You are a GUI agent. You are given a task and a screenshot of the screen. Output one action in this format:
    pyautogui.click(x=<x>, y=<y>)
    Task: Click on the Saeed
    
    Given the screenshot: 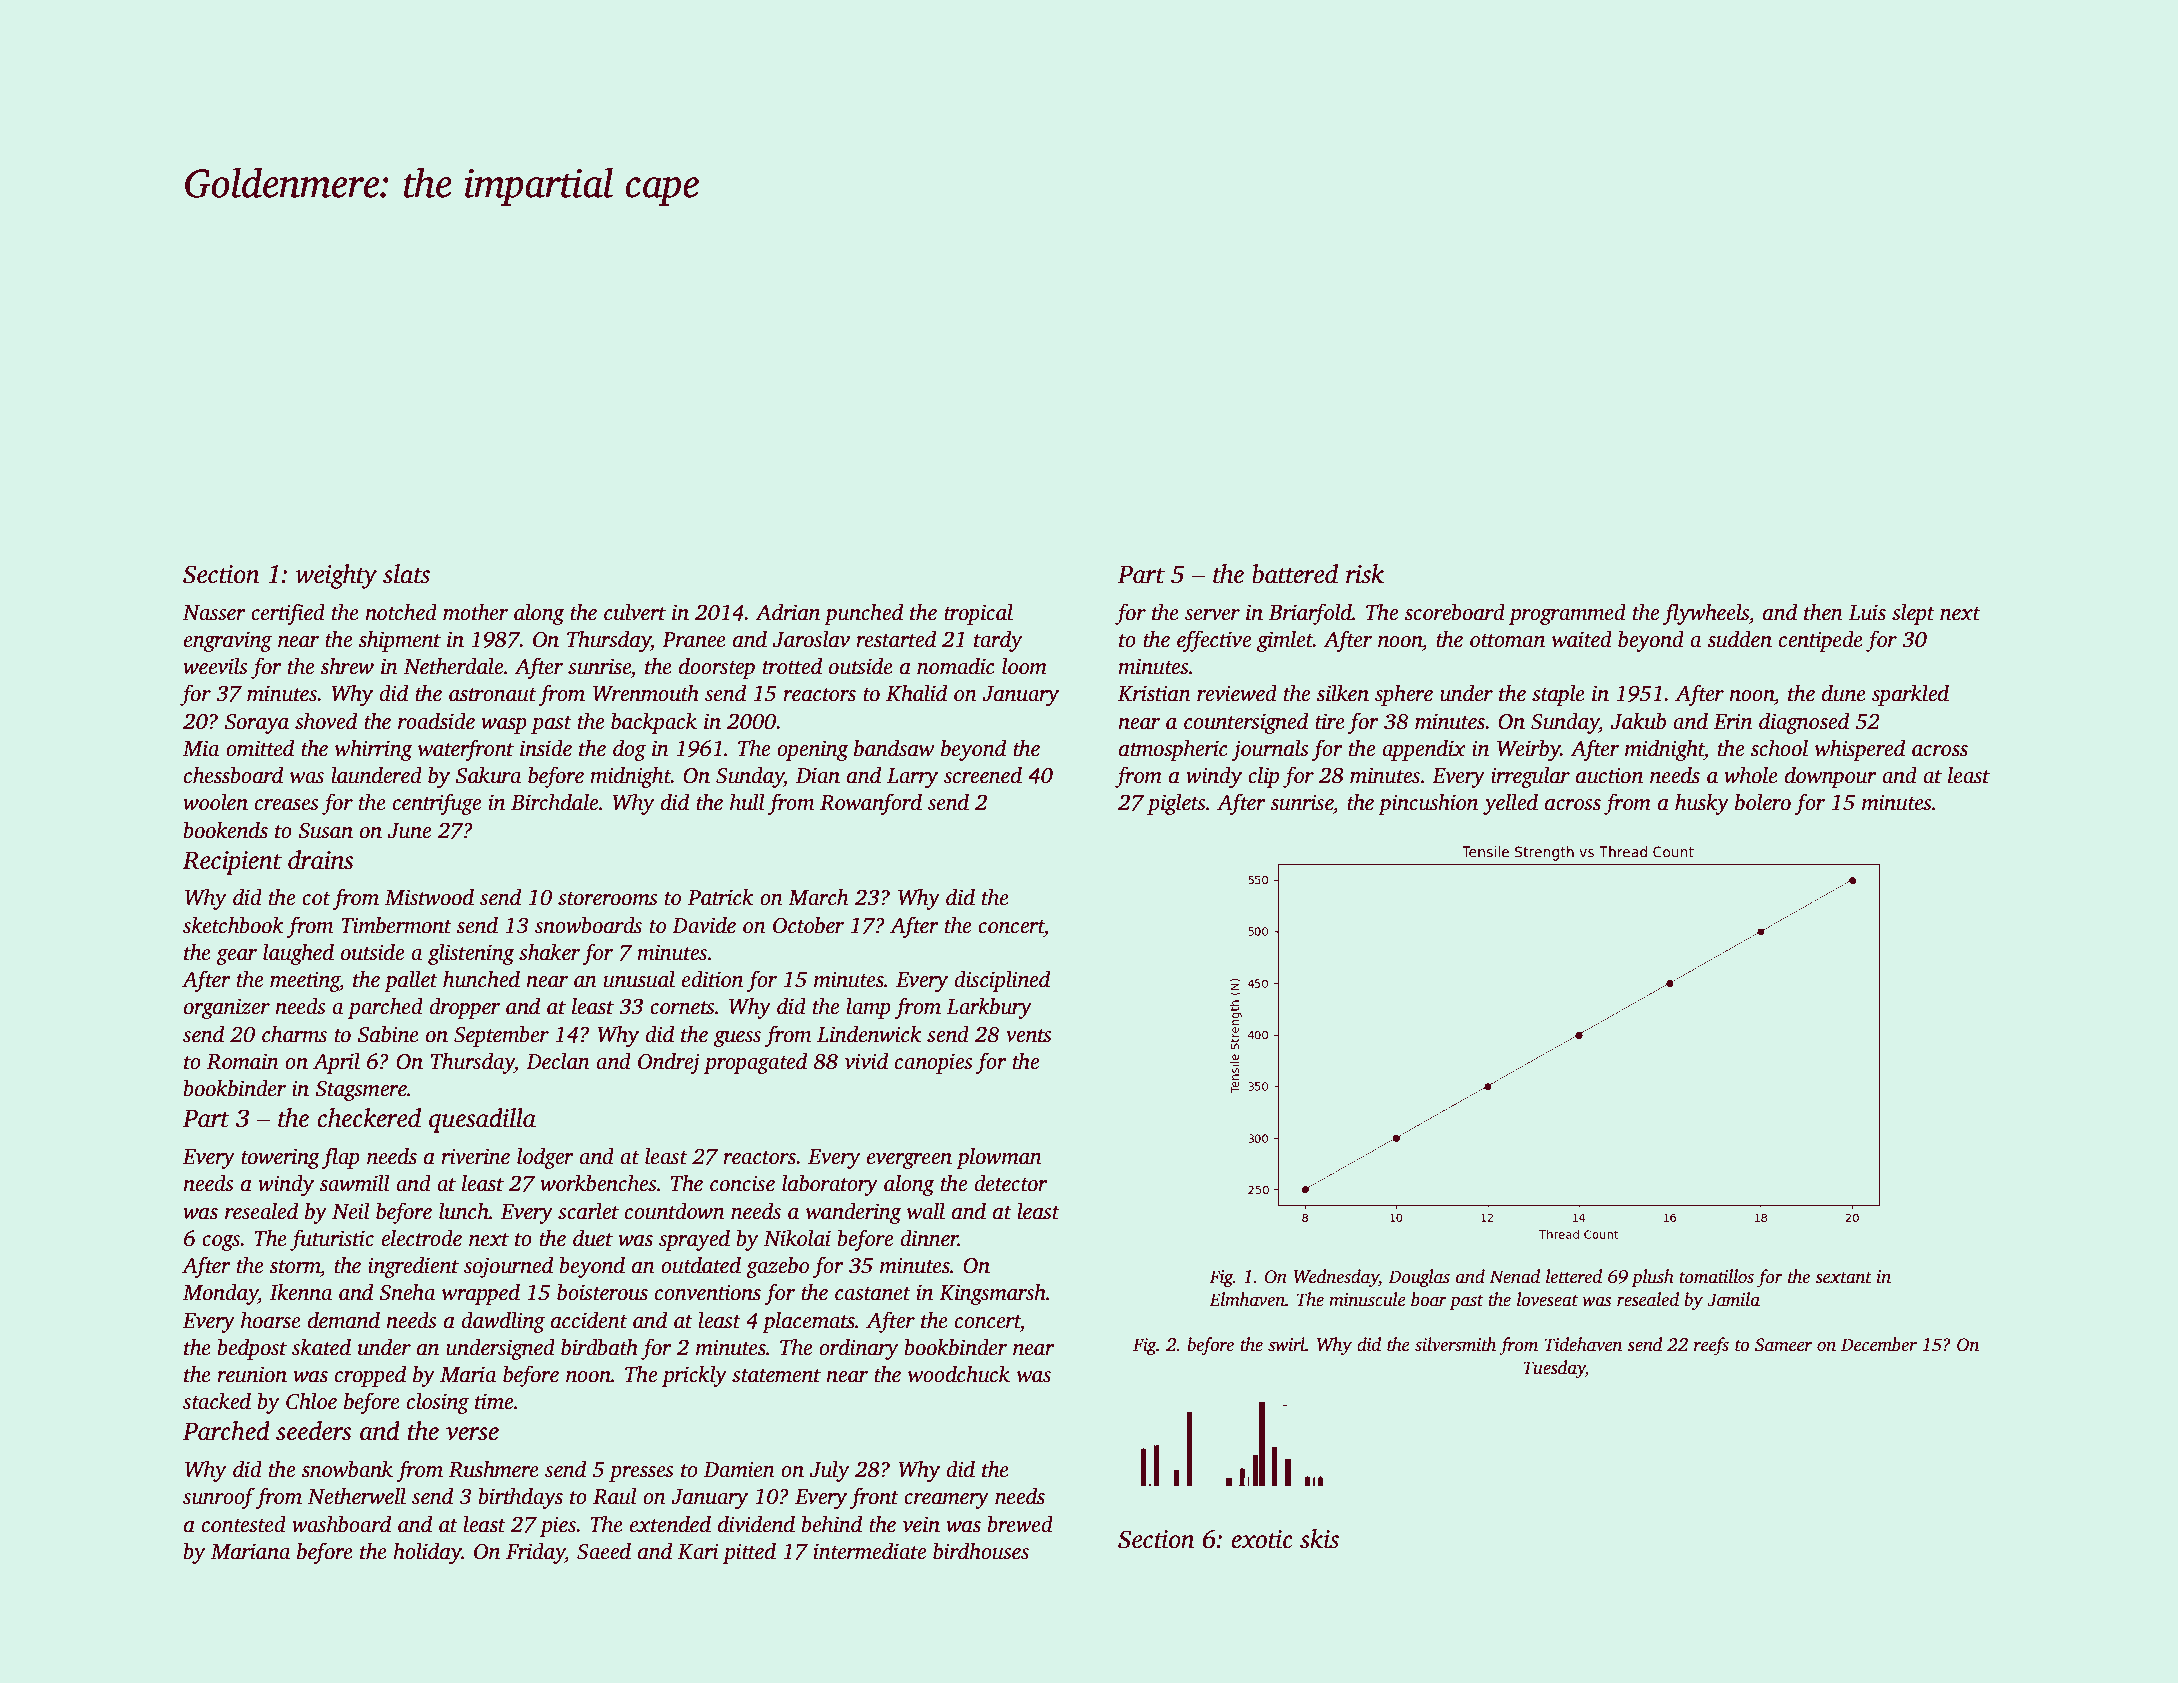 What is the action you would take?
    pyautogui.click(x=604, y=1551)
